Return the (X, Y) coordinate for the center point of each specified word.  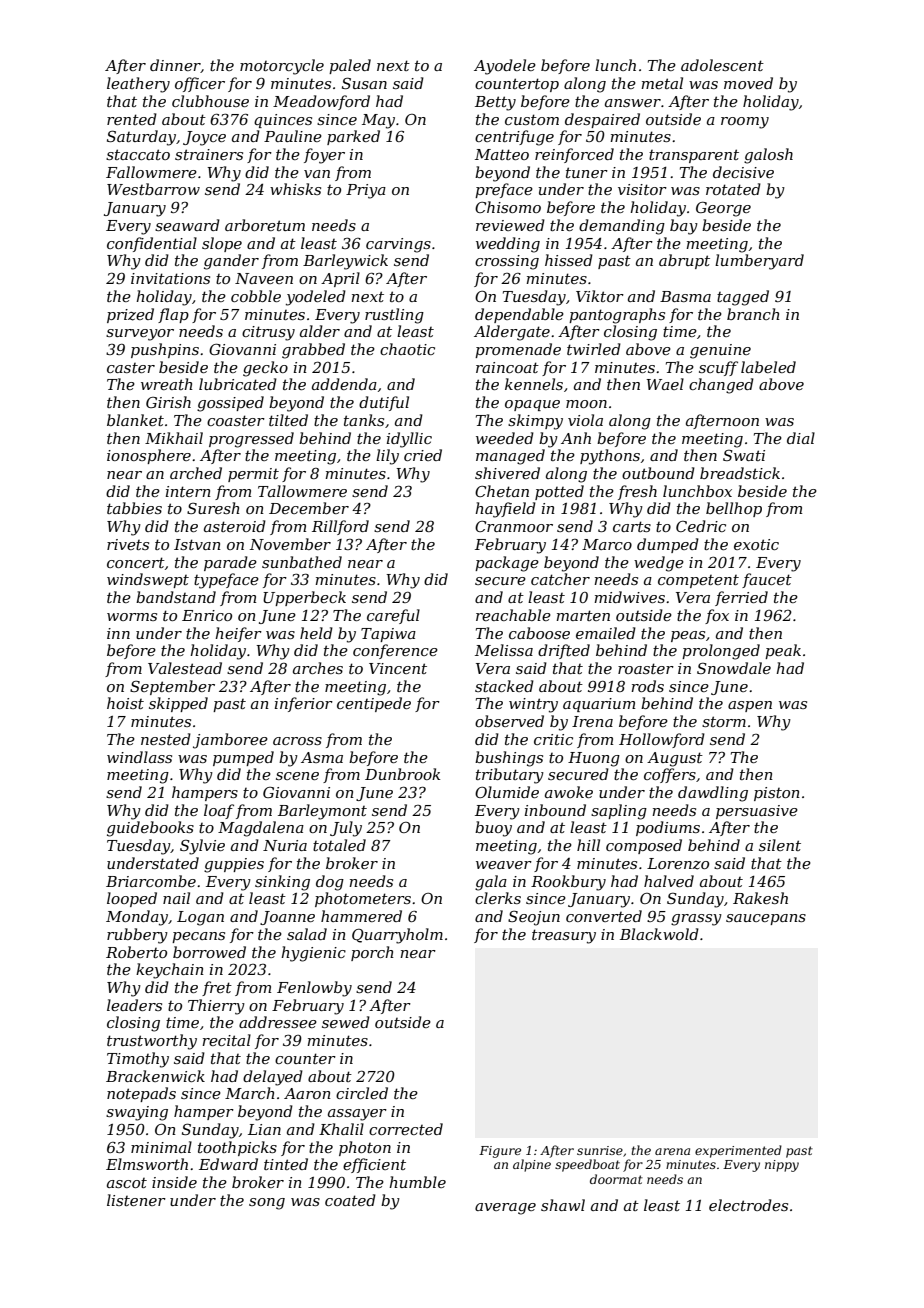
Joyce (204, 138)
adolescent (722, 65)
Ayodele (505, 67)
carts (632, 526)
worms (132, 617)
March (250, 1093)
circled (362, 1093)
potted (559, 492)
